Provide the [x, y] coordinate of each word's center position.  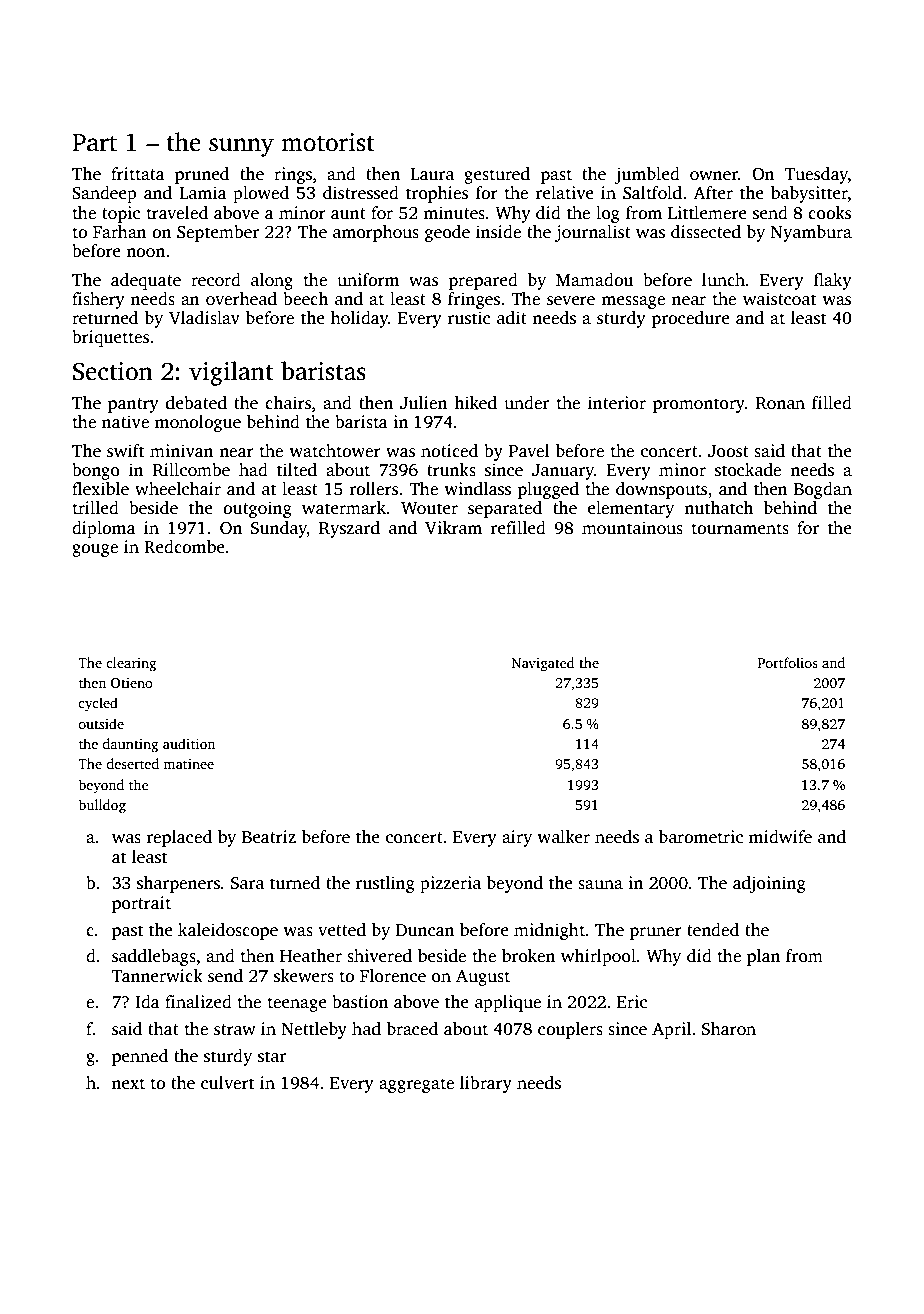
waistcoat [779, 299]
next [128, 1084]
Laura [432, 174]
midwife [780, 837]
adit [512, 318]
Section [113, 371]
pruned [202, 175]
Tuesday [816, 175]
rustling [385, 884]
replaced [179, 838]
